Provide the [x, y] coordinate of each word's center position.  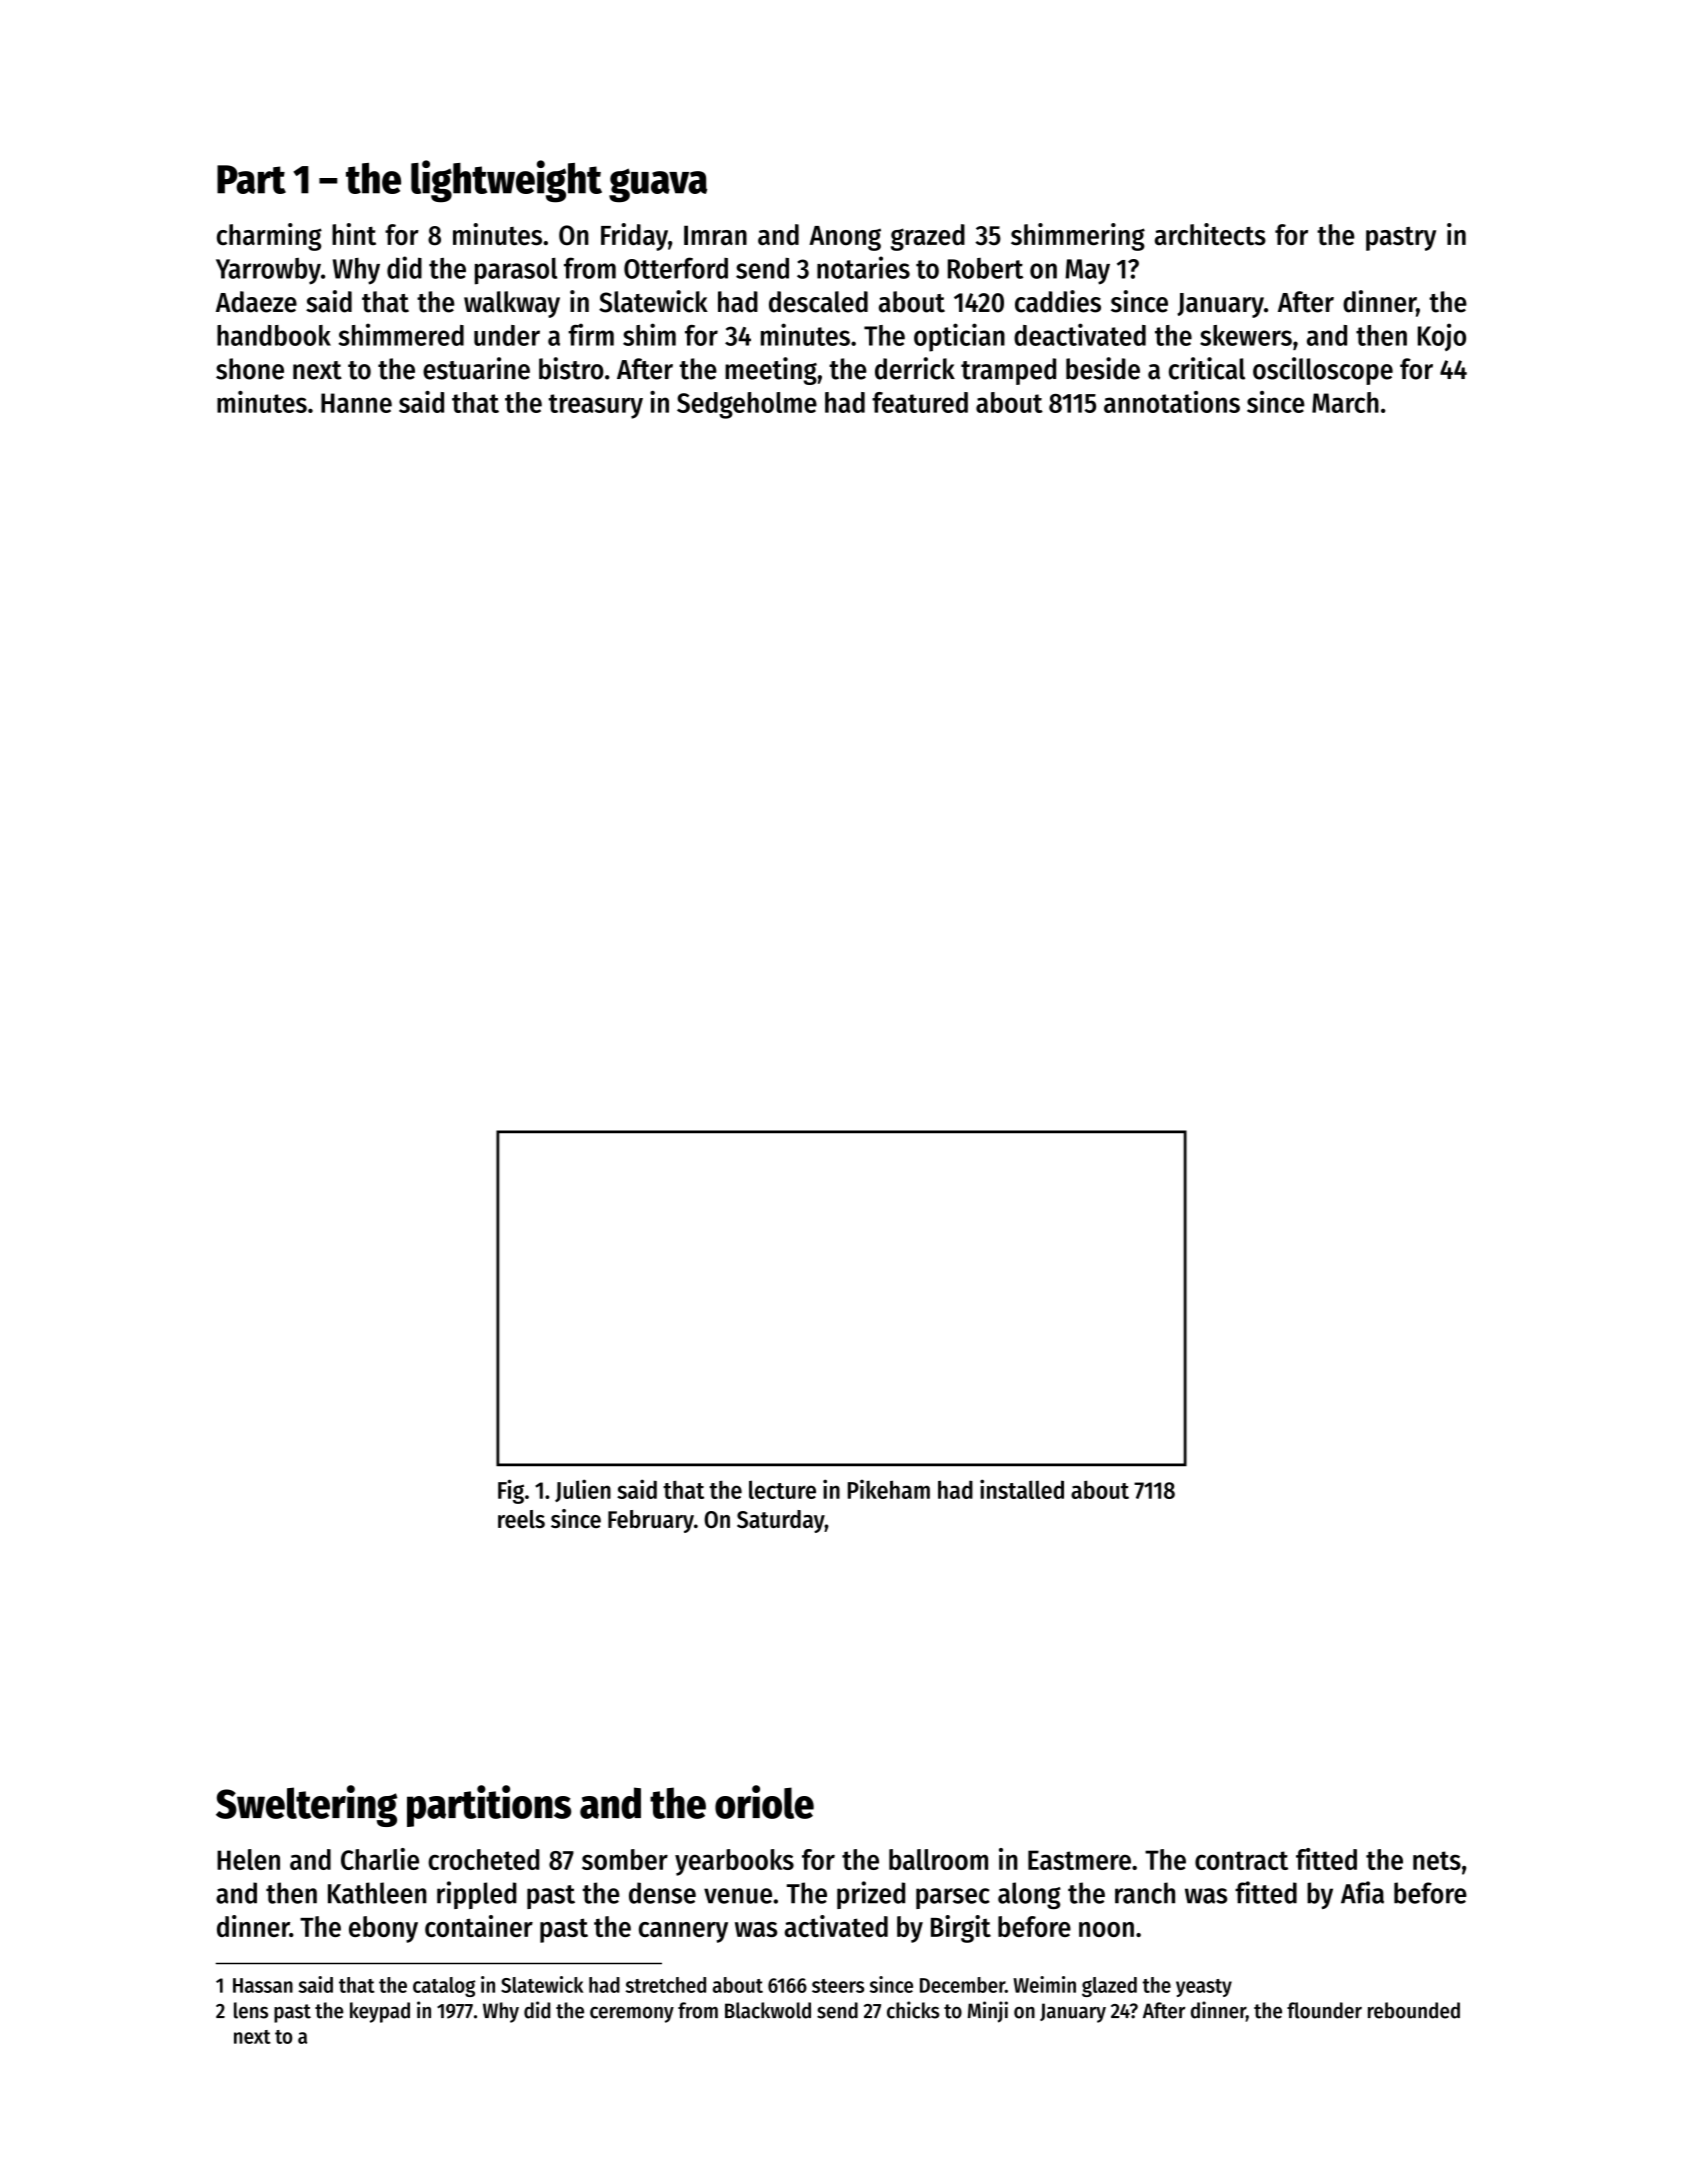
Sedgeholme [747, 405]
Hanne [356, 403]
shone [250, 369]
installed [1022, 1489]
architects [1210, 234]
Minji [988, 2012]
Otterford [676, 268]
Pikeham [889, 1489]
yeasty [1204, 1988]
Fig [511, 1491]
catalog [444, 1987]
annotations [1172, 402]
